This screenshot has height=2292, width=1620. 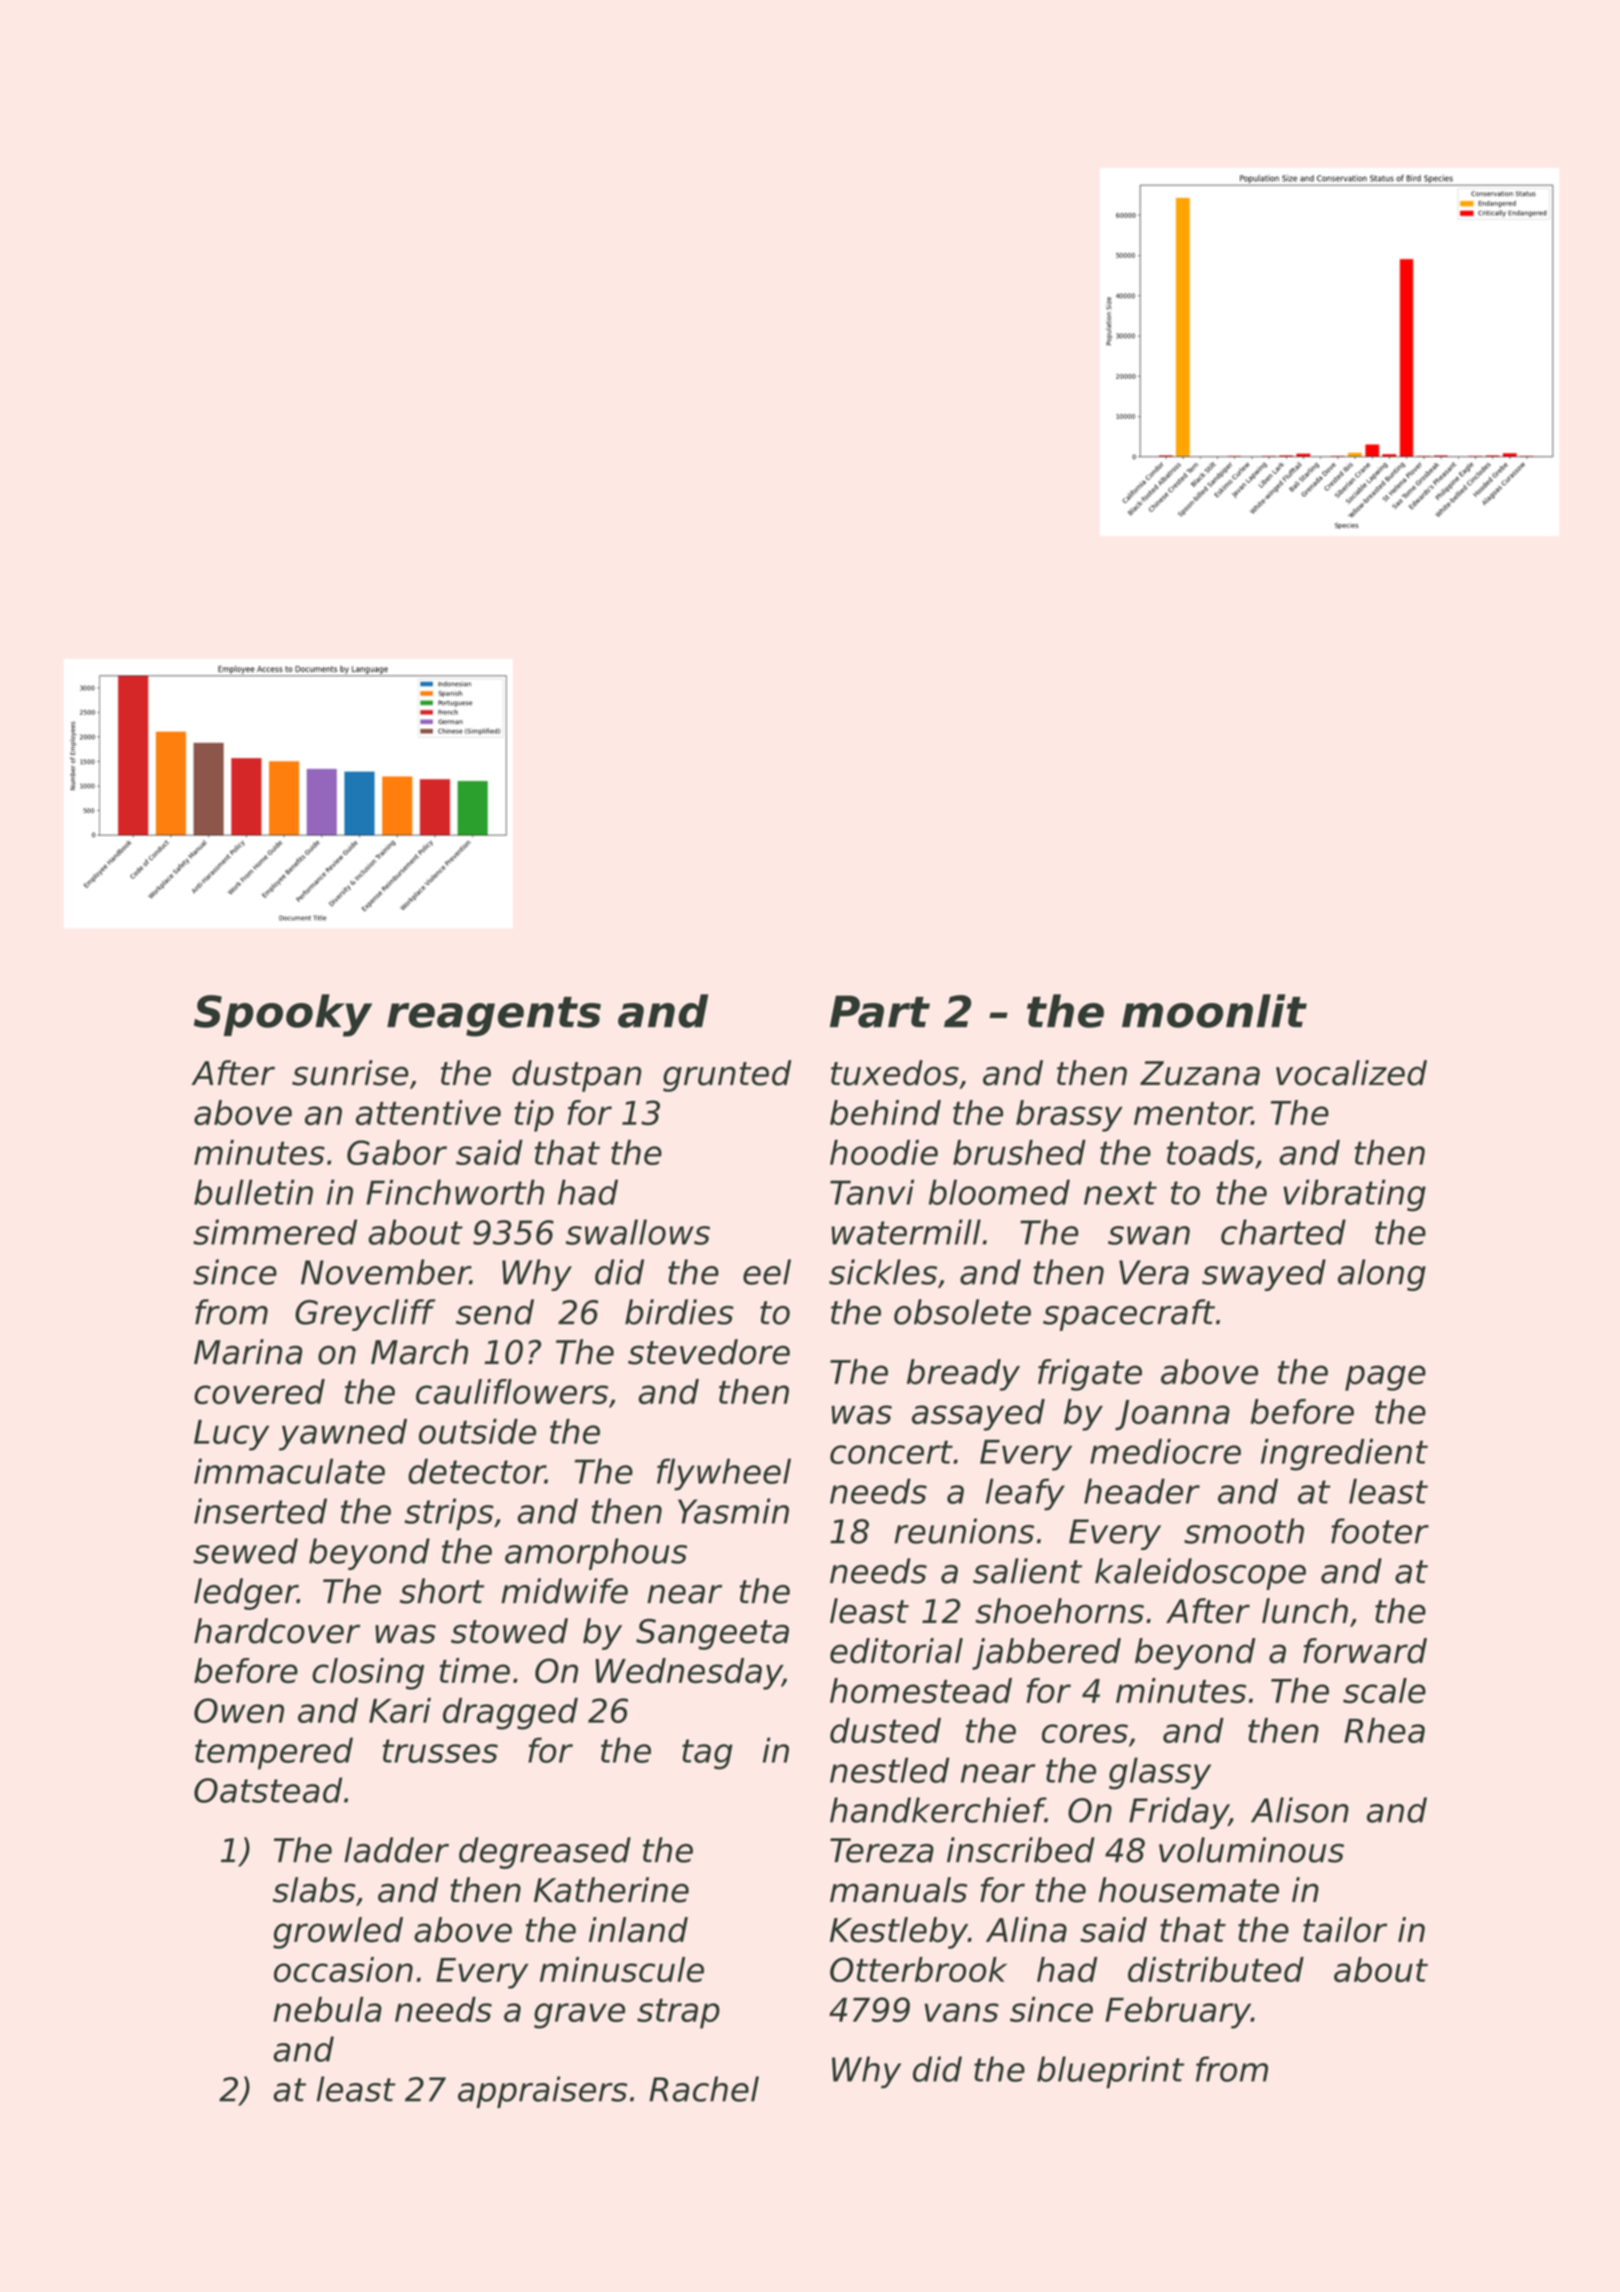 What do you see at coordinates (978, 1415) in the screenshot?
I see `assayed` at bounding box center [978, 1415].
